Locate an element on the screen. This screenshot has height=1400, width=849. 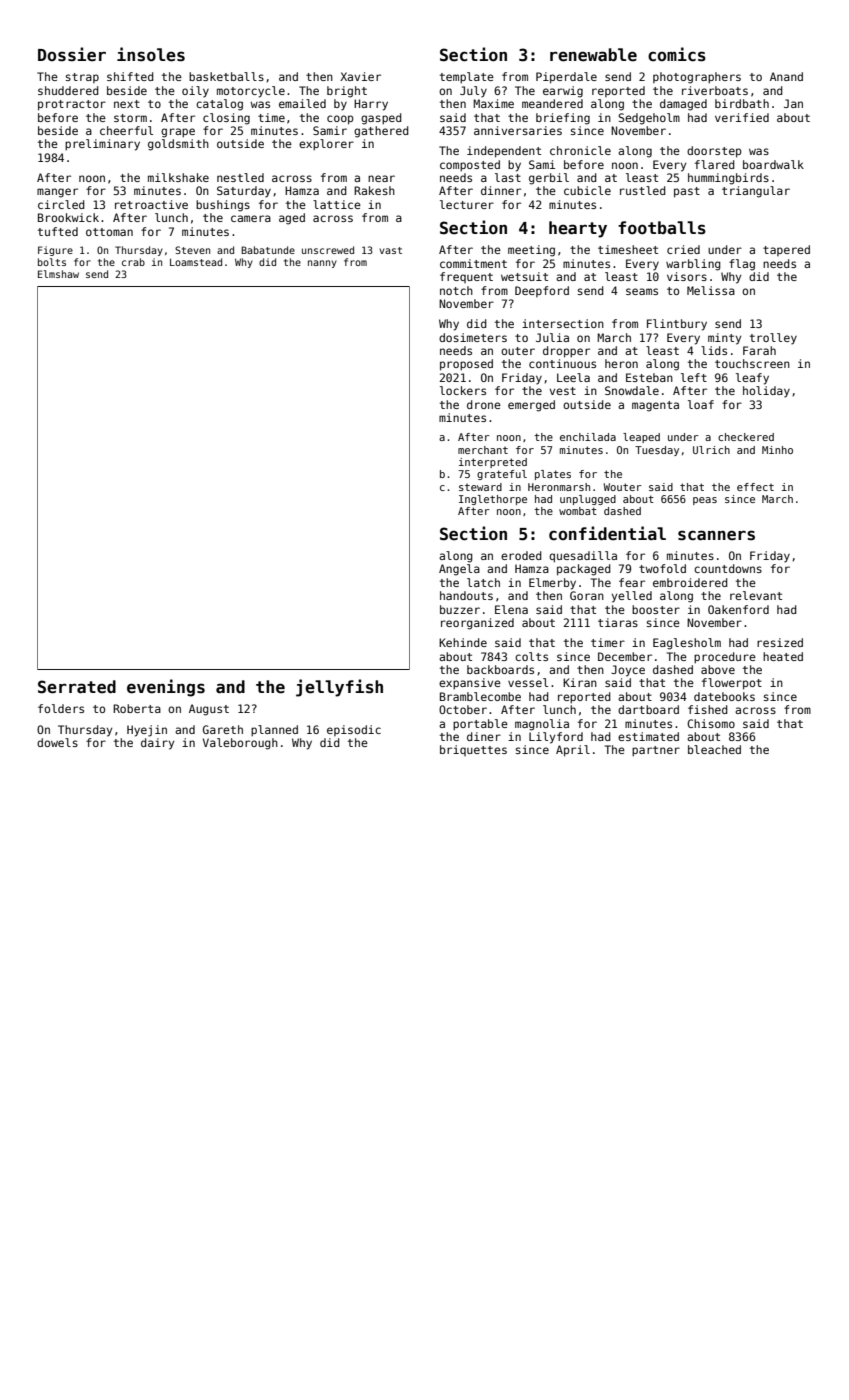
Dossier is located at coordinates (72, 54).
